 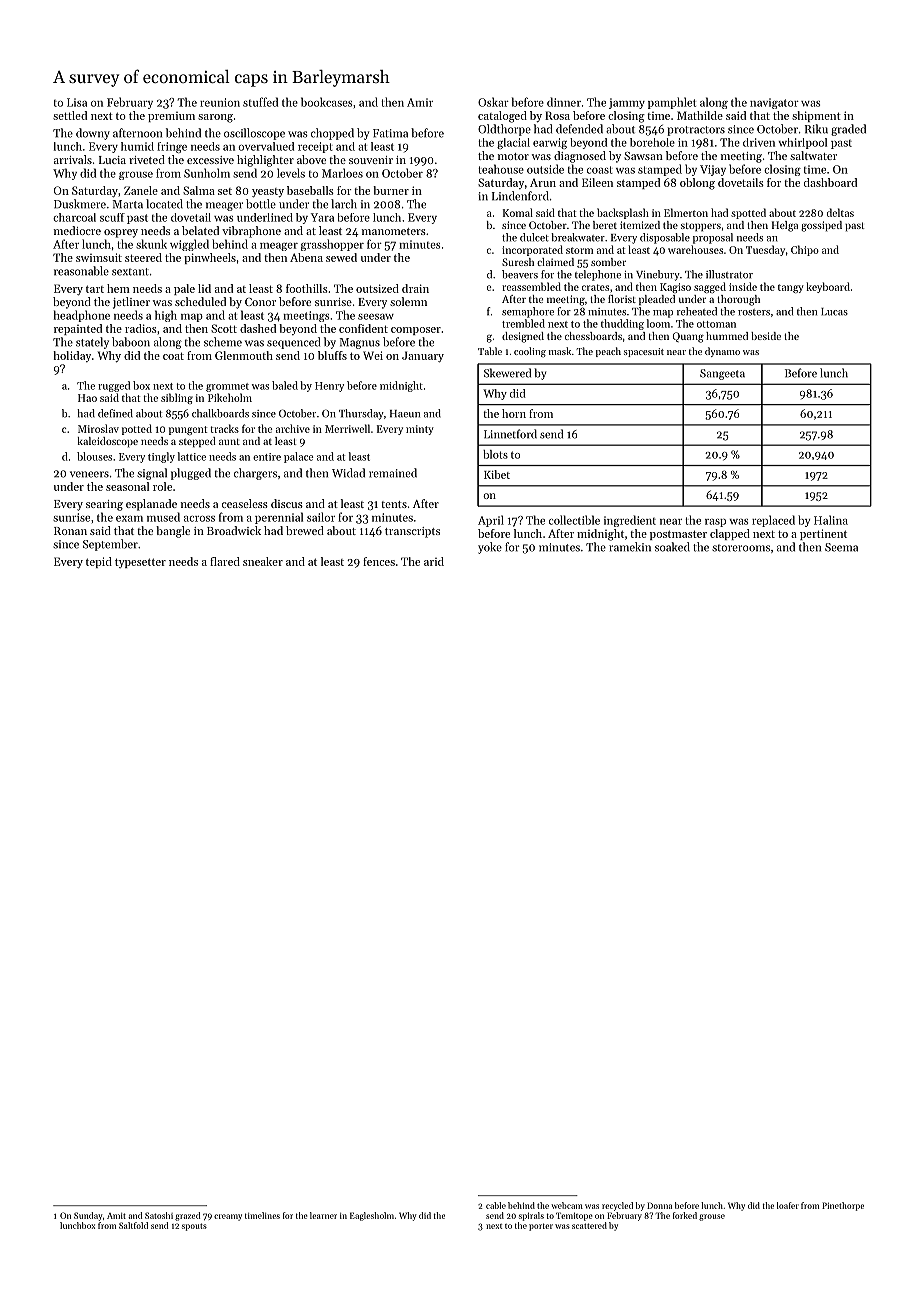 I want to click on porter, so click(x=541, y=1227).
